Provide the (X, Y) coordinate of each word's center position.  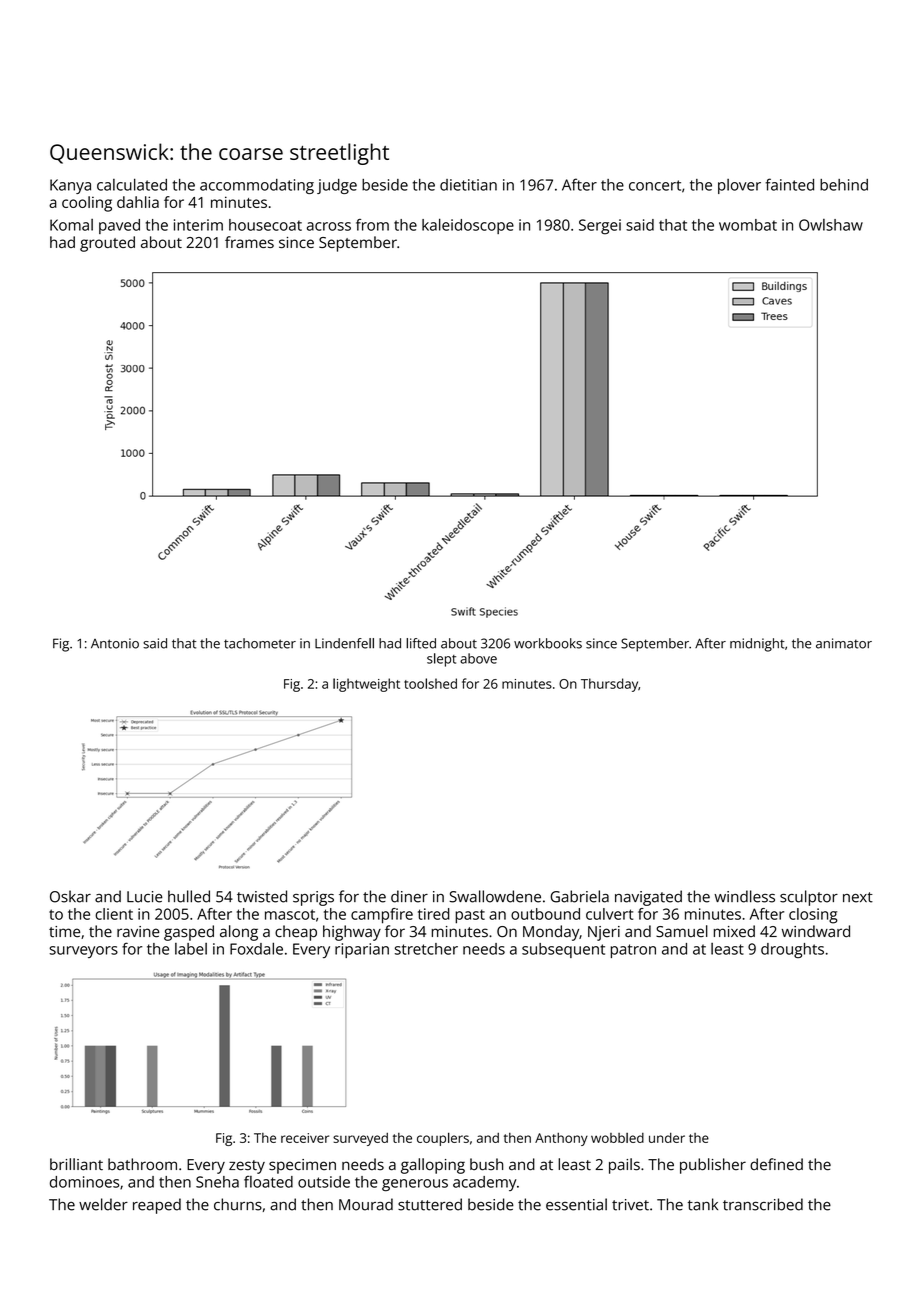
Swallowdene (495, 896)
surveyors (83, 952)
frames (249, 242)
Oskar (70, 896)
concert (655, 185)
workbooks (548, 643)
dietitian (468, 185)
